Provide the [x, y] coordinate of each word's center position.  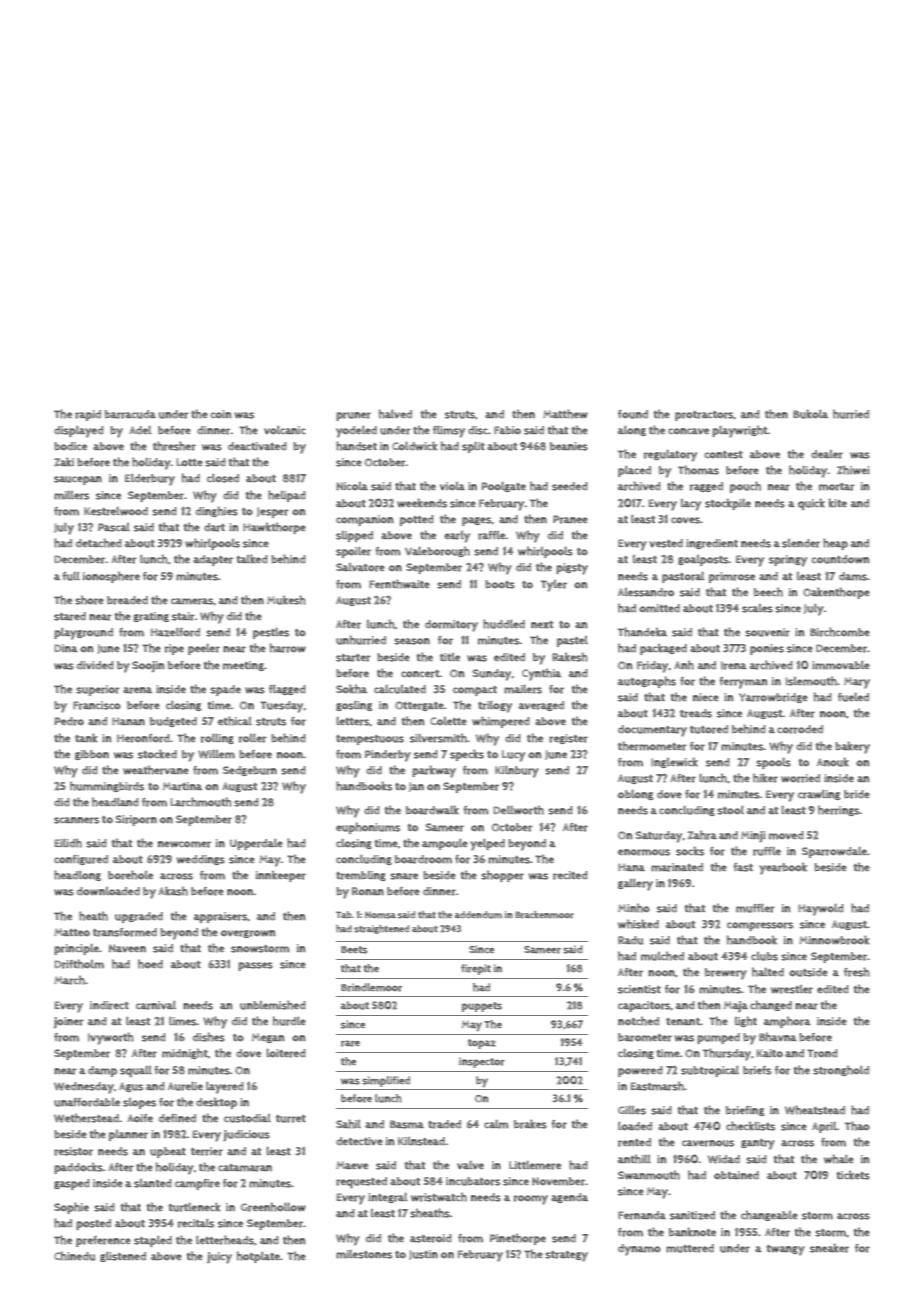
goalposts [703, 560]
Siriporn [136, 820]
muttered [690, 1248]
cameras [192, 601]
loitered [286, 1053]
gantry [758, 1144]
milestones [364, 1254]
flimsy [449, 432]
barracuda [130, 414]
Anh [684, 665]
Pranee [570, 519]
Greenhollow [273, 1207]
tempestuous [370, 740]
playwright [740, 431]
